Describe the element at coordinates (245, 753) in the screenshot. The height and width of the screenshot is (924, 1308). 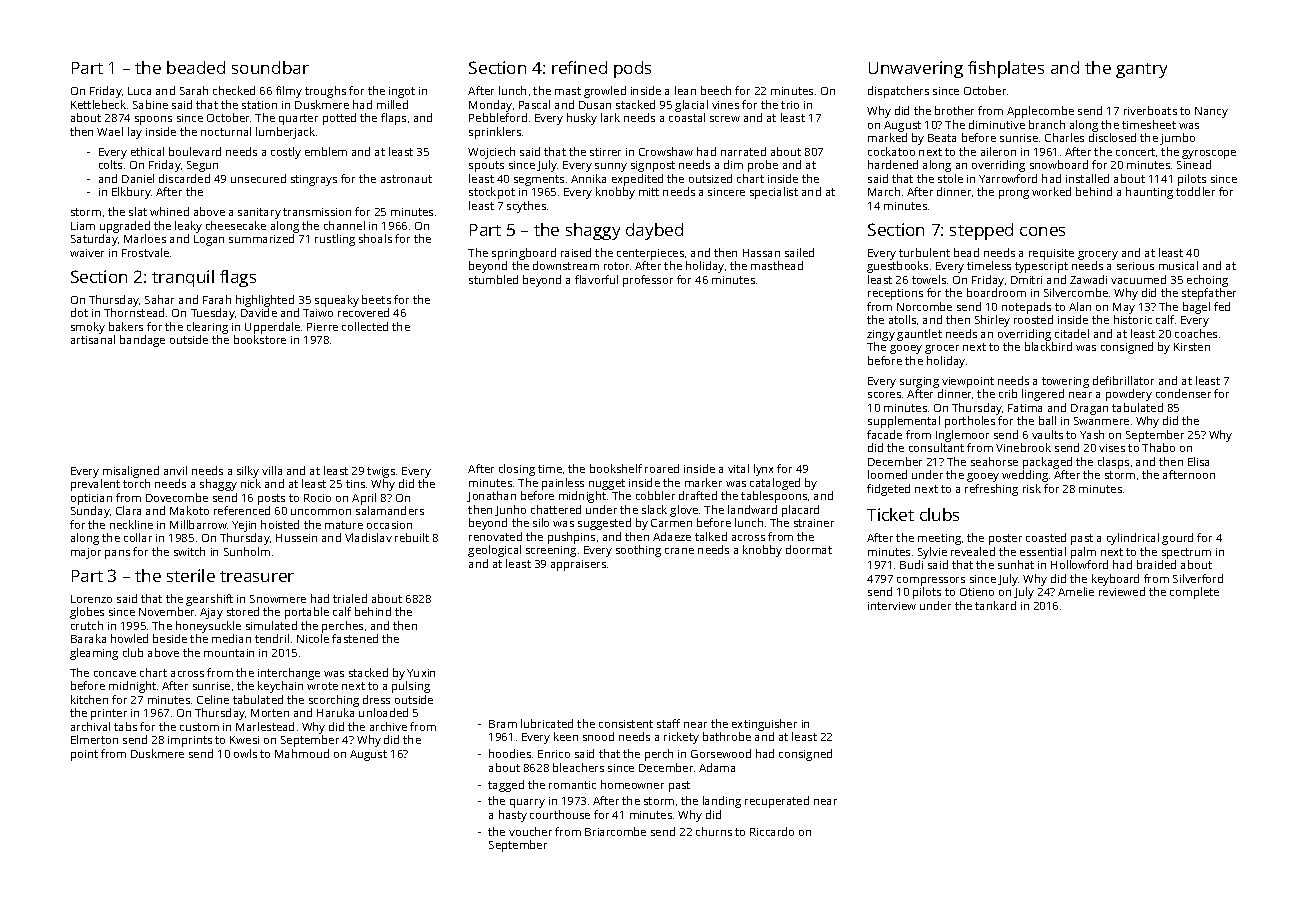
I see `owls` at that location.
